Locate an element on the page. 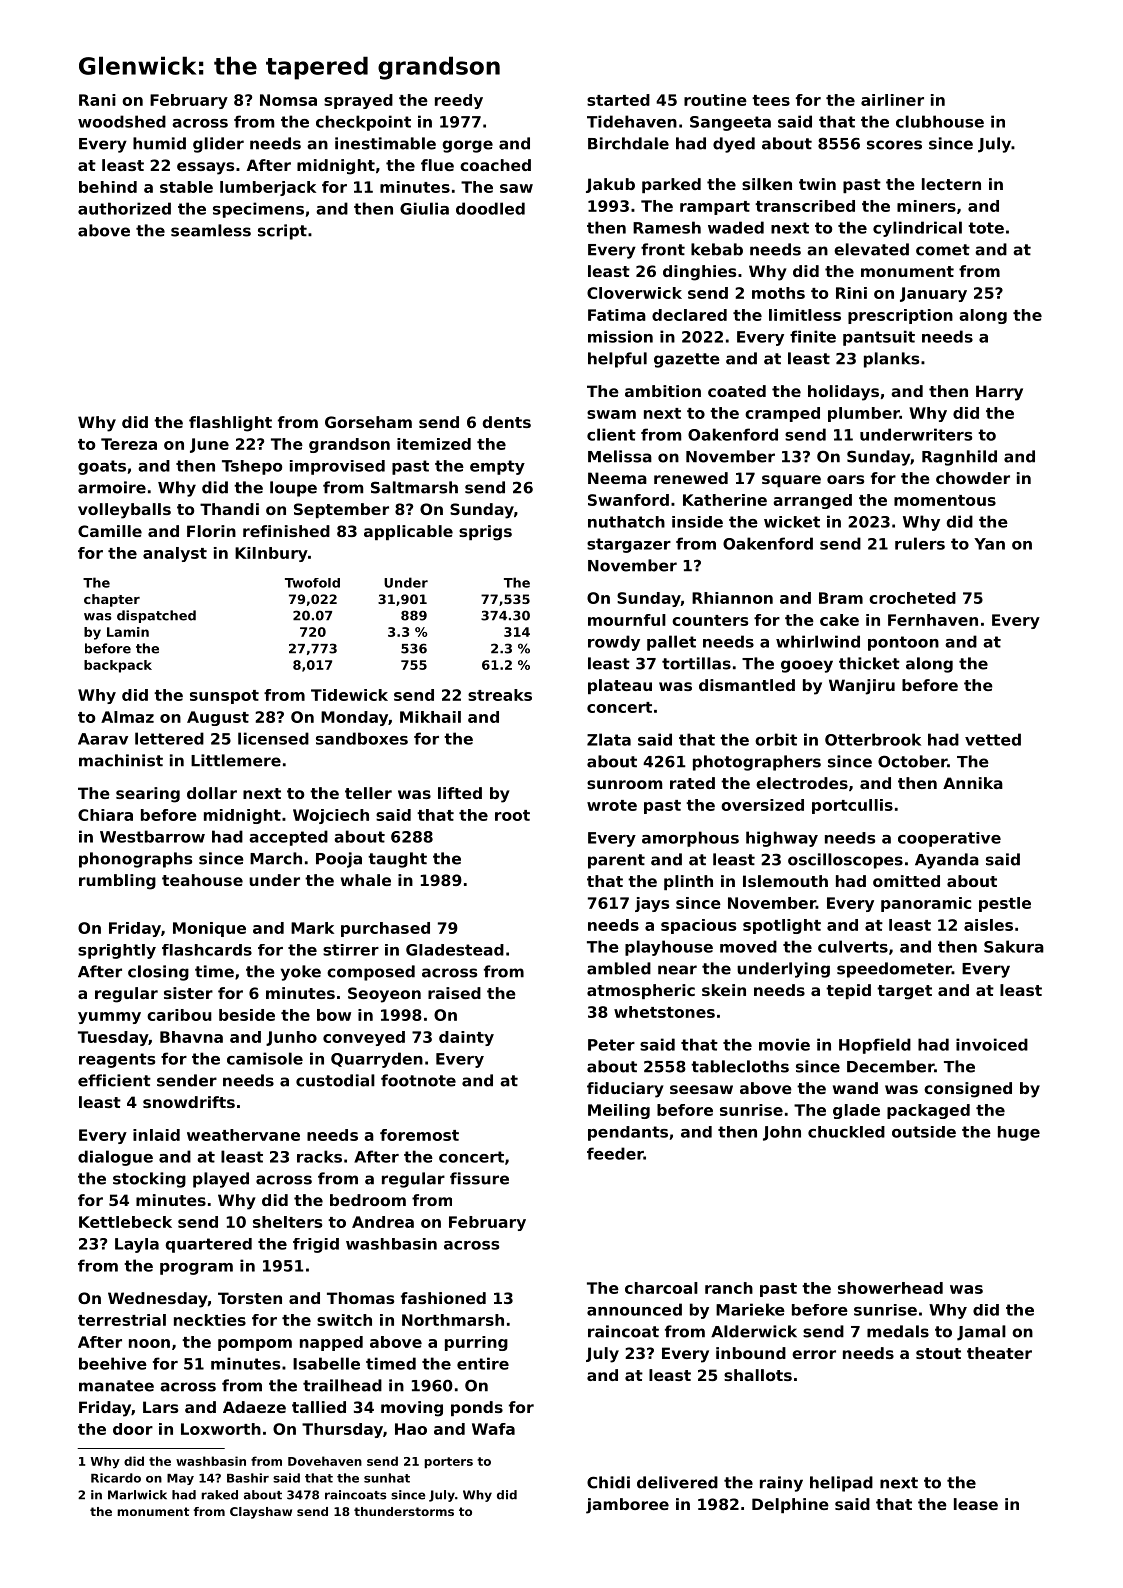  dyed is located at coordinates (734, 145).
